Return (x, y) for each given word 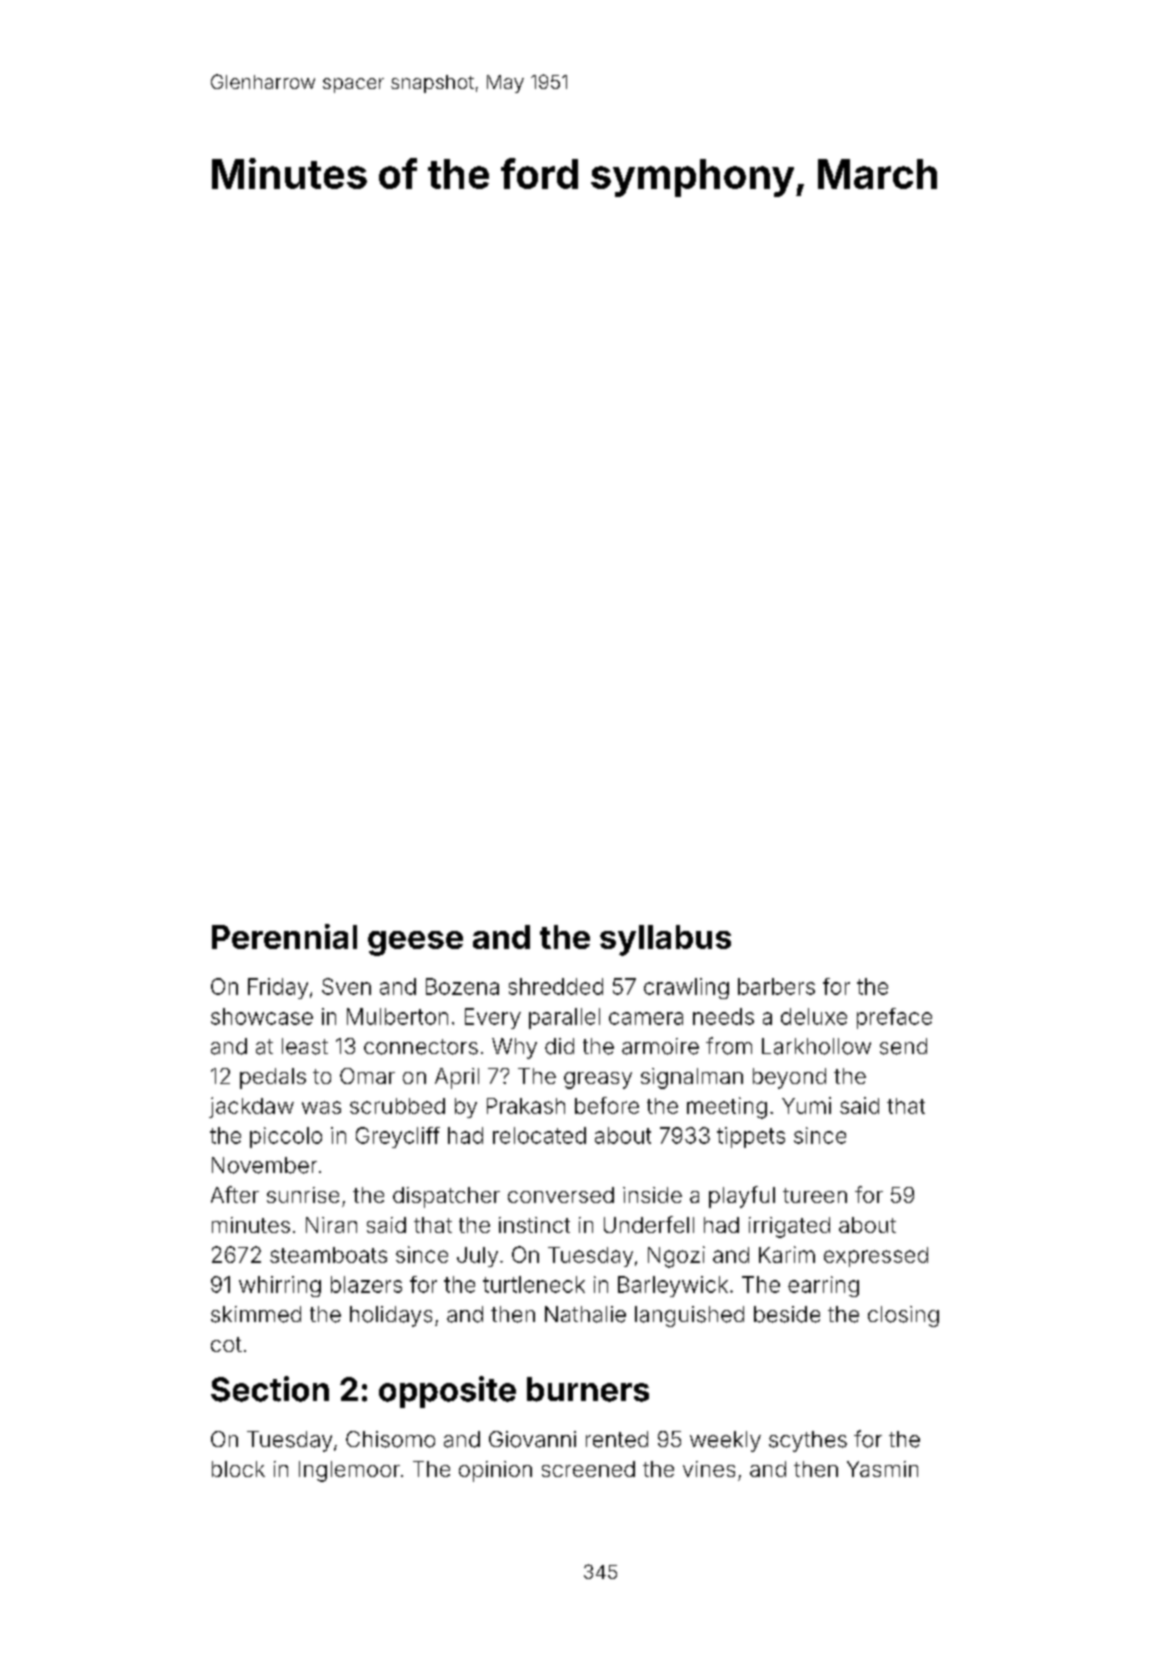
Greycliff (398, 1137)
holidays (391, 1316)
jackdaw (251, 1107)
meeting (727, 1108)
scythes (808, 1441)
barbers (776, 986)
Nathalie (585, 1314)
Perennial (284, 936)
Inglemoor (349, 1471)
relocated (539, 1135)
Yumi (806, 1105)
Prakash (526, 1106)
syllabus (665, 940)
